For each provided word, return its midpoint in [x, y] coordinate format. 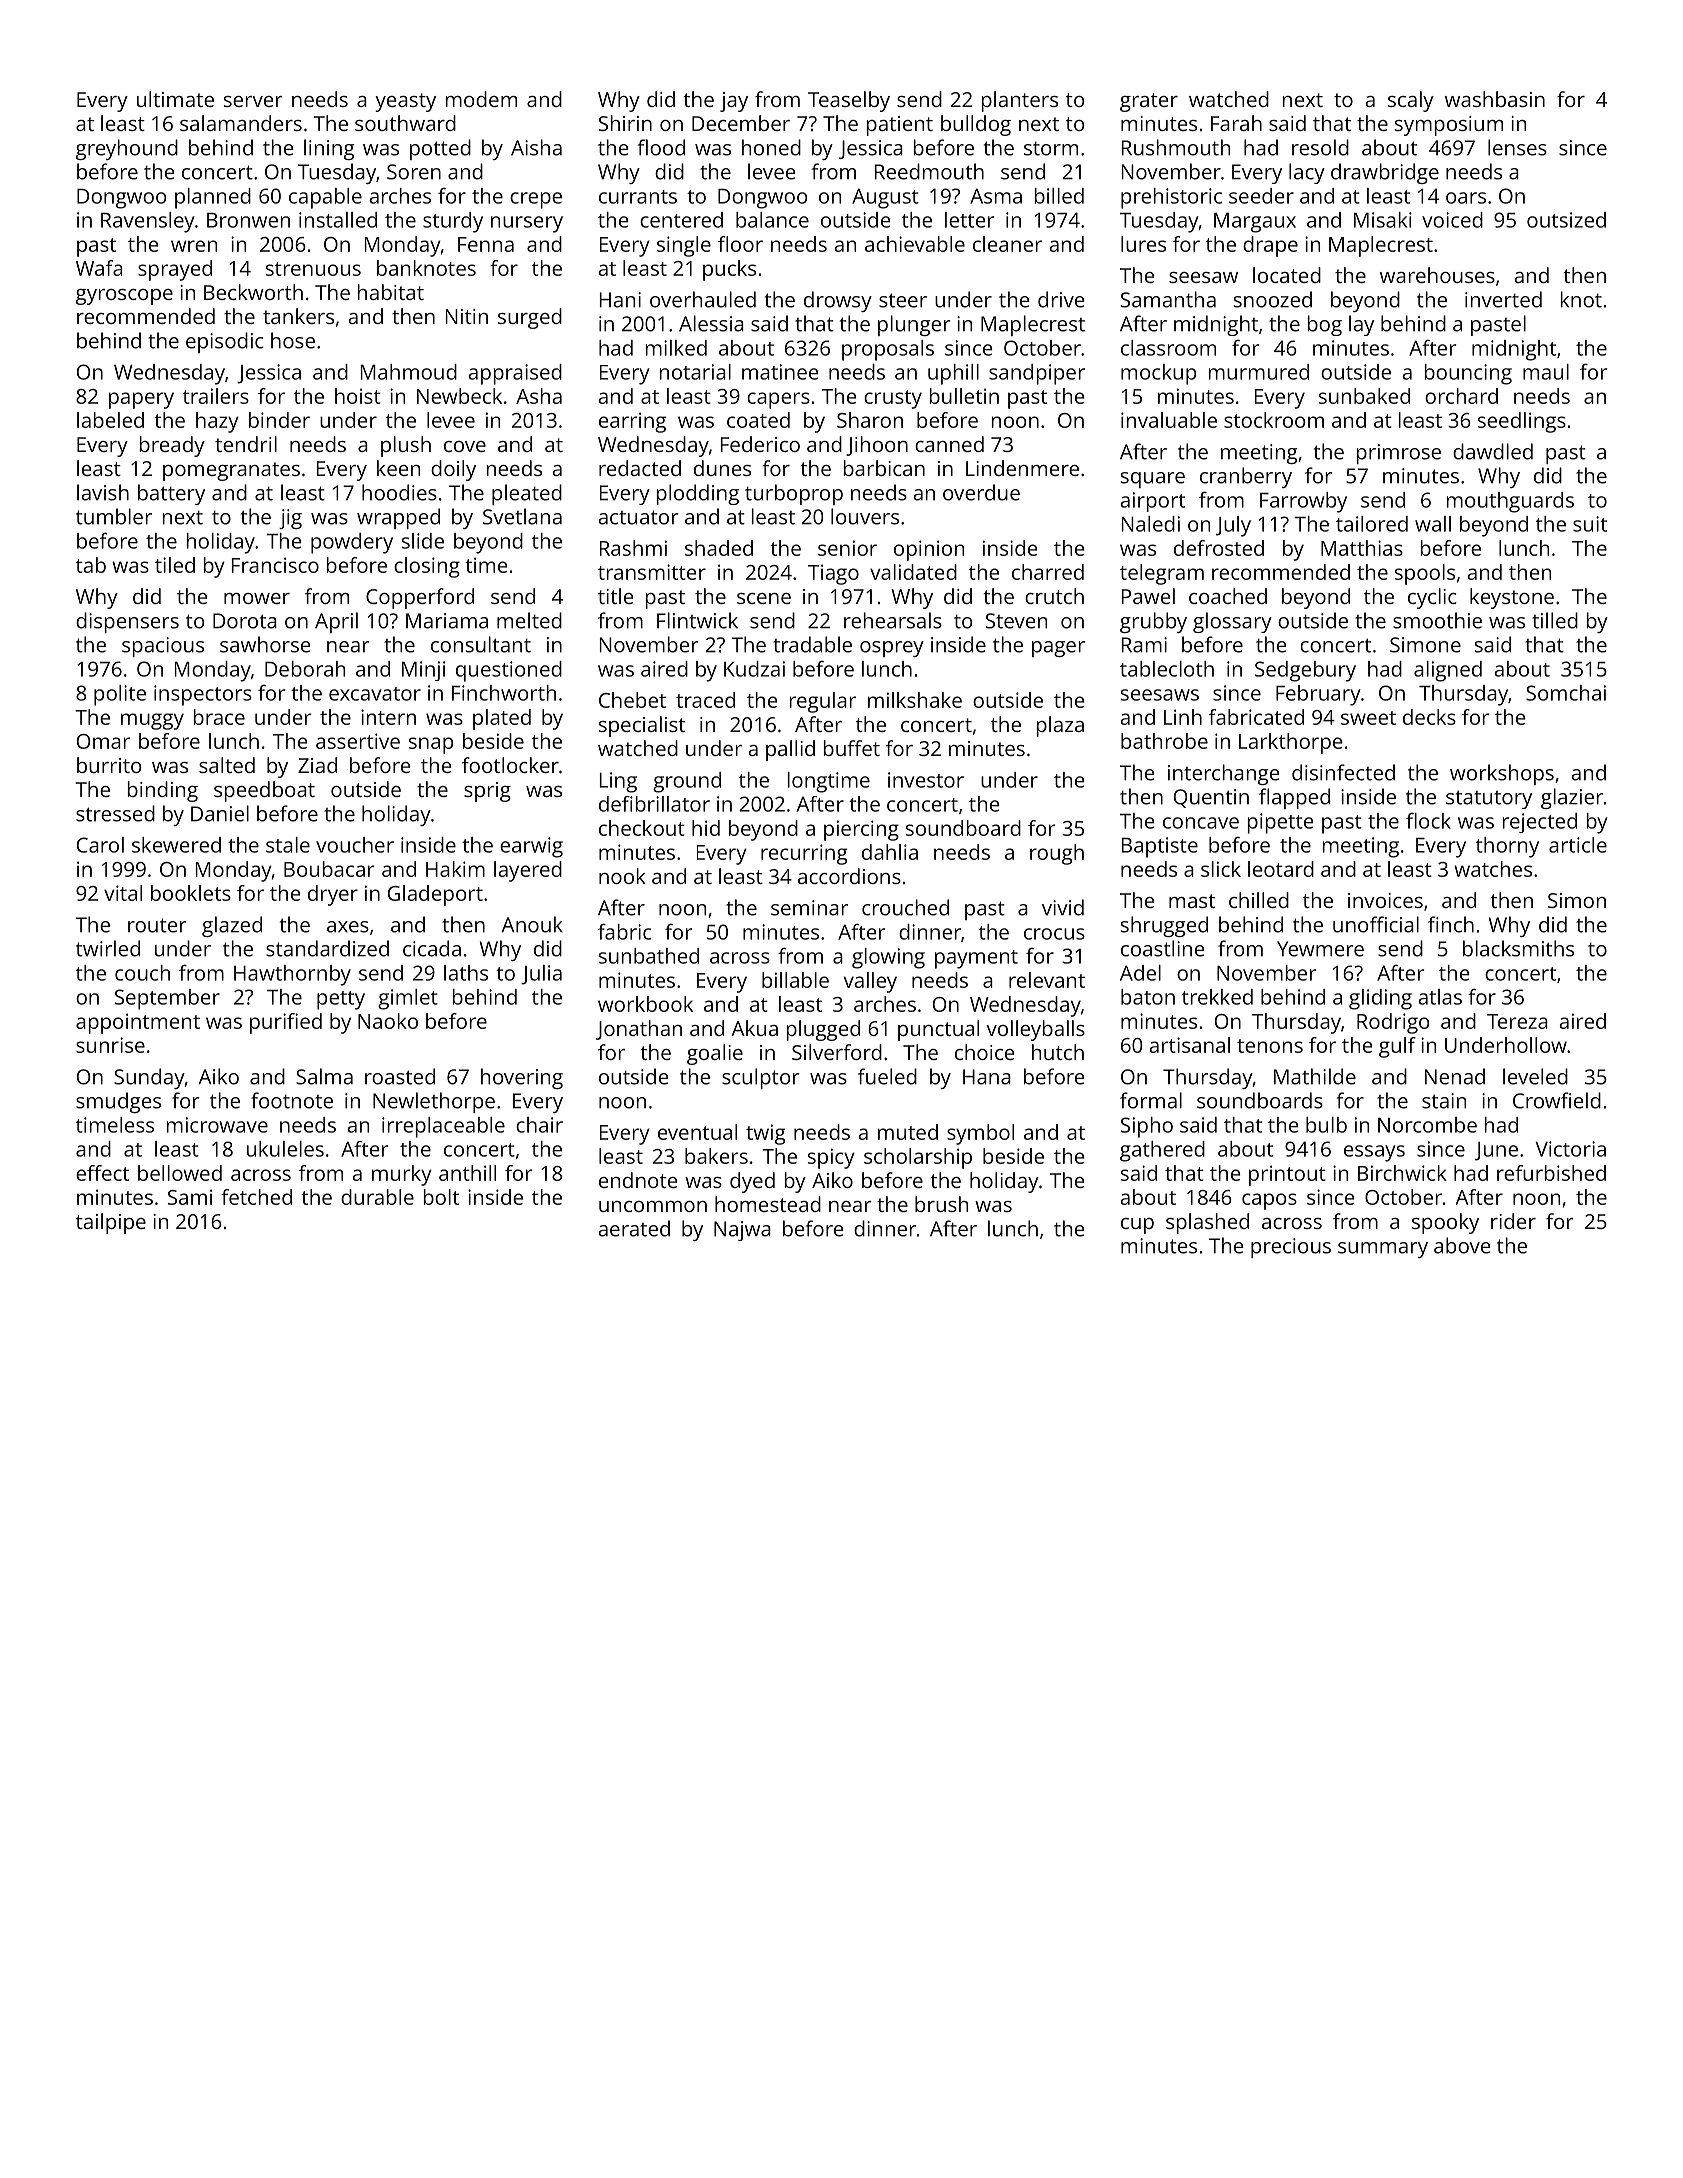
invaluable [1169, 420]
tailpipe [111, 1223]
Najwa [742, 1231]
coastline [1163, 948]
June [1496, 1151]
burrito [109, 765]
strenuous [313, 269]
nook [622, 876]
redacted [640, 468]
